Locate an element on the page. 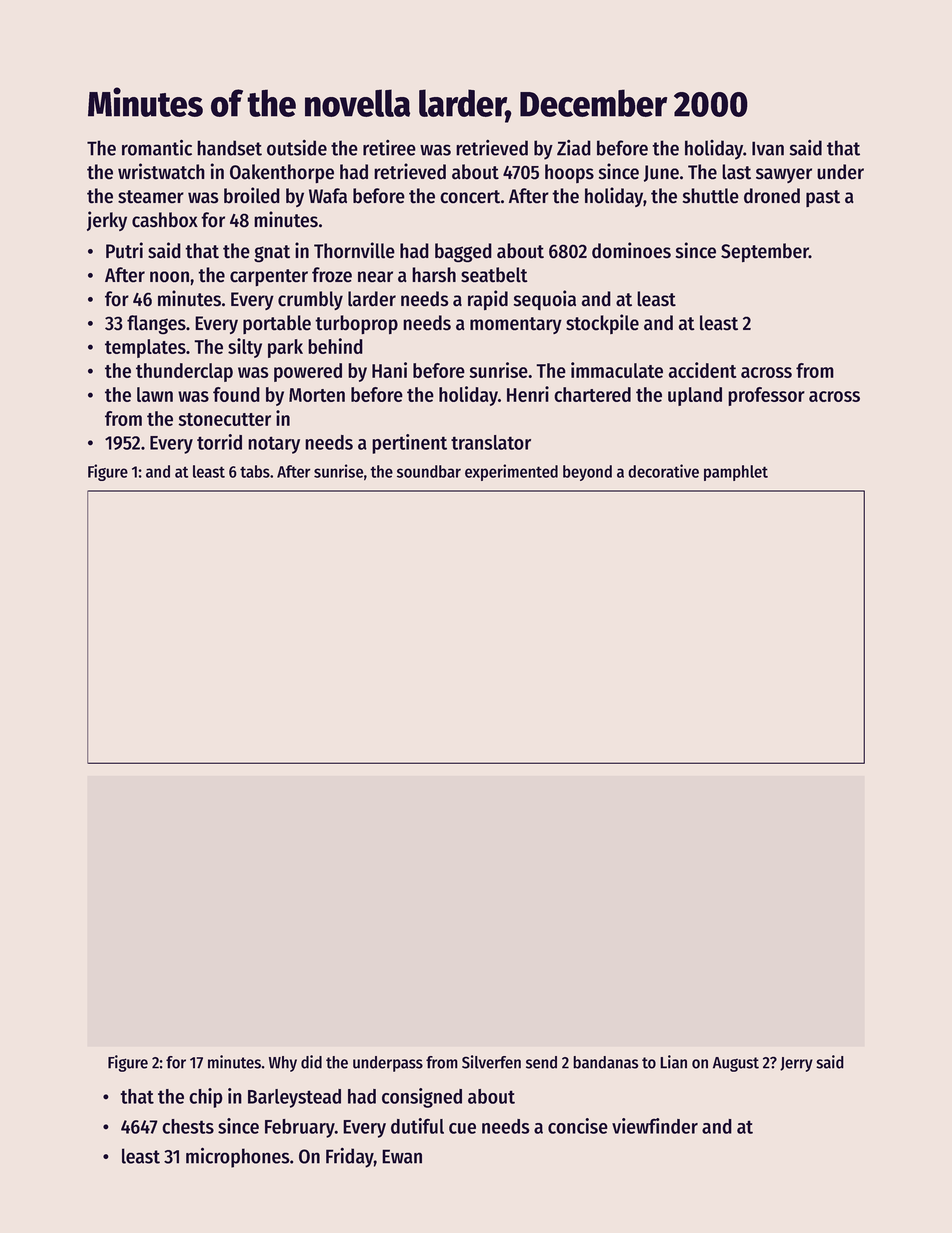  September is located at coordinates (765, 252).
